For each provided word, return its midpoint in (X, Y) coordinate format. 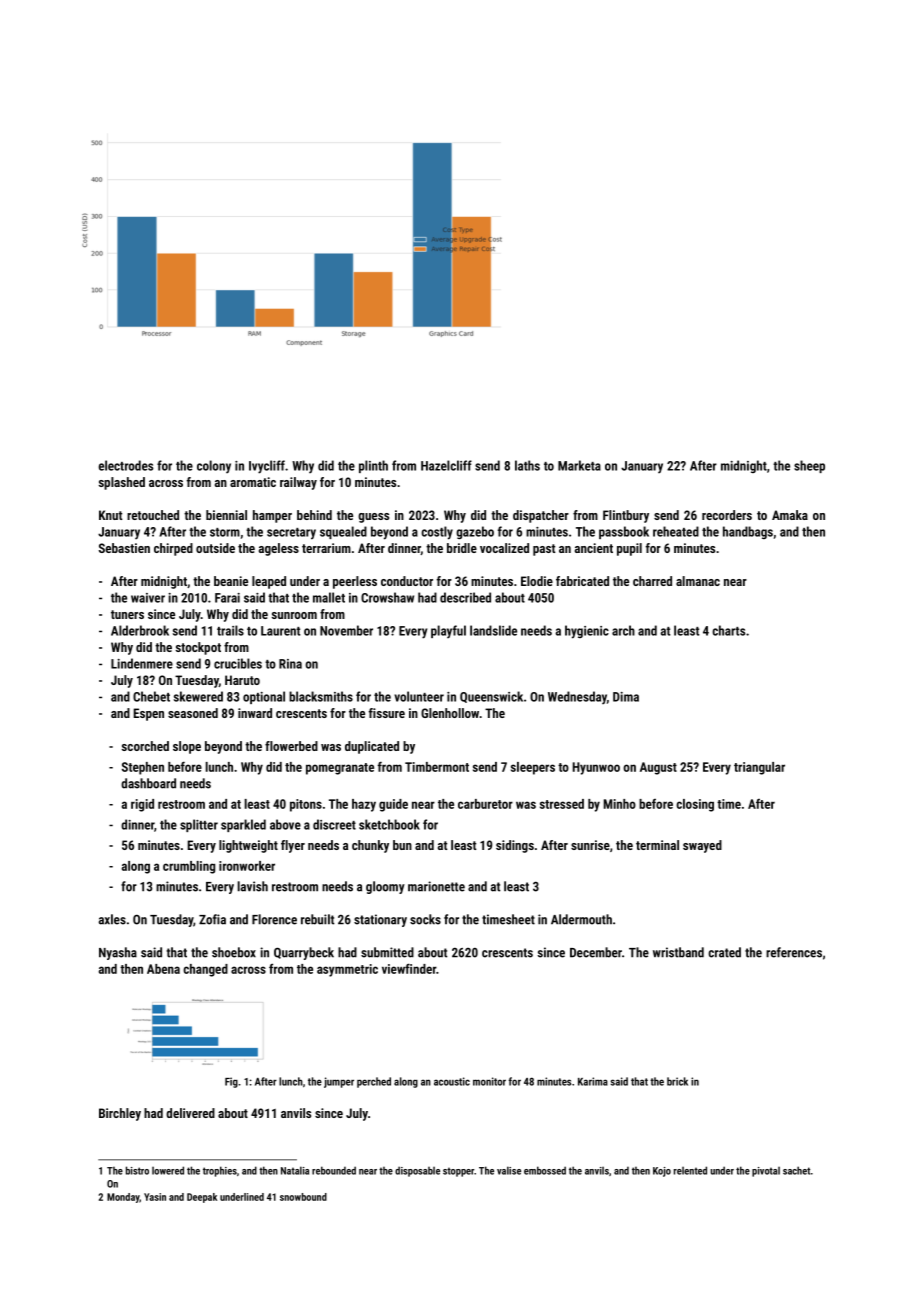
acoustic (452, 1081)
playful (448, 631)
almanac (698, 581)
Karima (593, 1081)
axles (112, 919)
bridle (462, 548)
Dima (626, 697)
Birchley (120, 1114)
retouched (153, 515)
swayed (702, 846)
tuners (127, 614)
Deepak (202, 1198)
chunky (370, 846)
